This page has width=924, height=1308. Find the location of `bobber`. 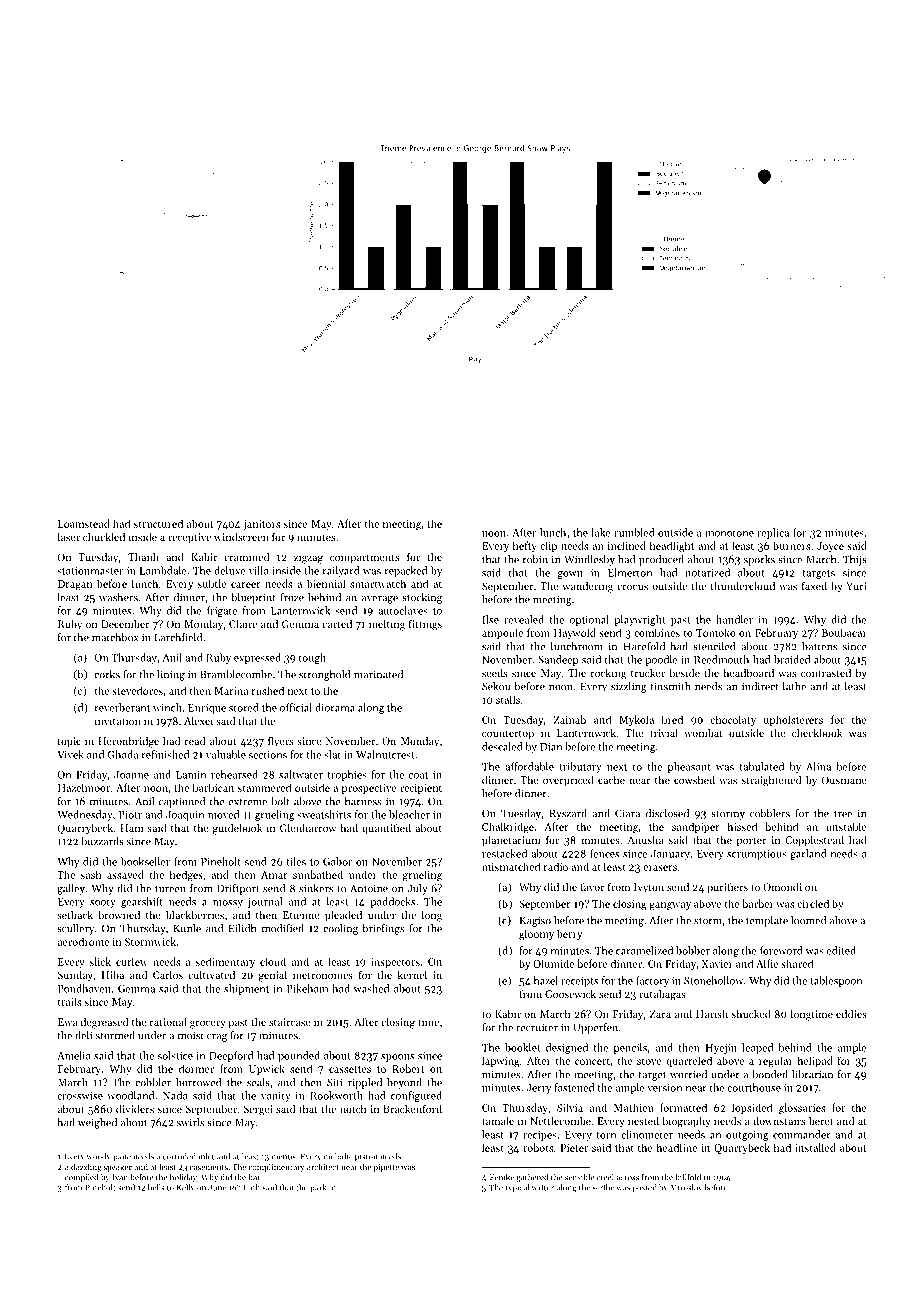

bobber is located at coordinates (693, 950).
